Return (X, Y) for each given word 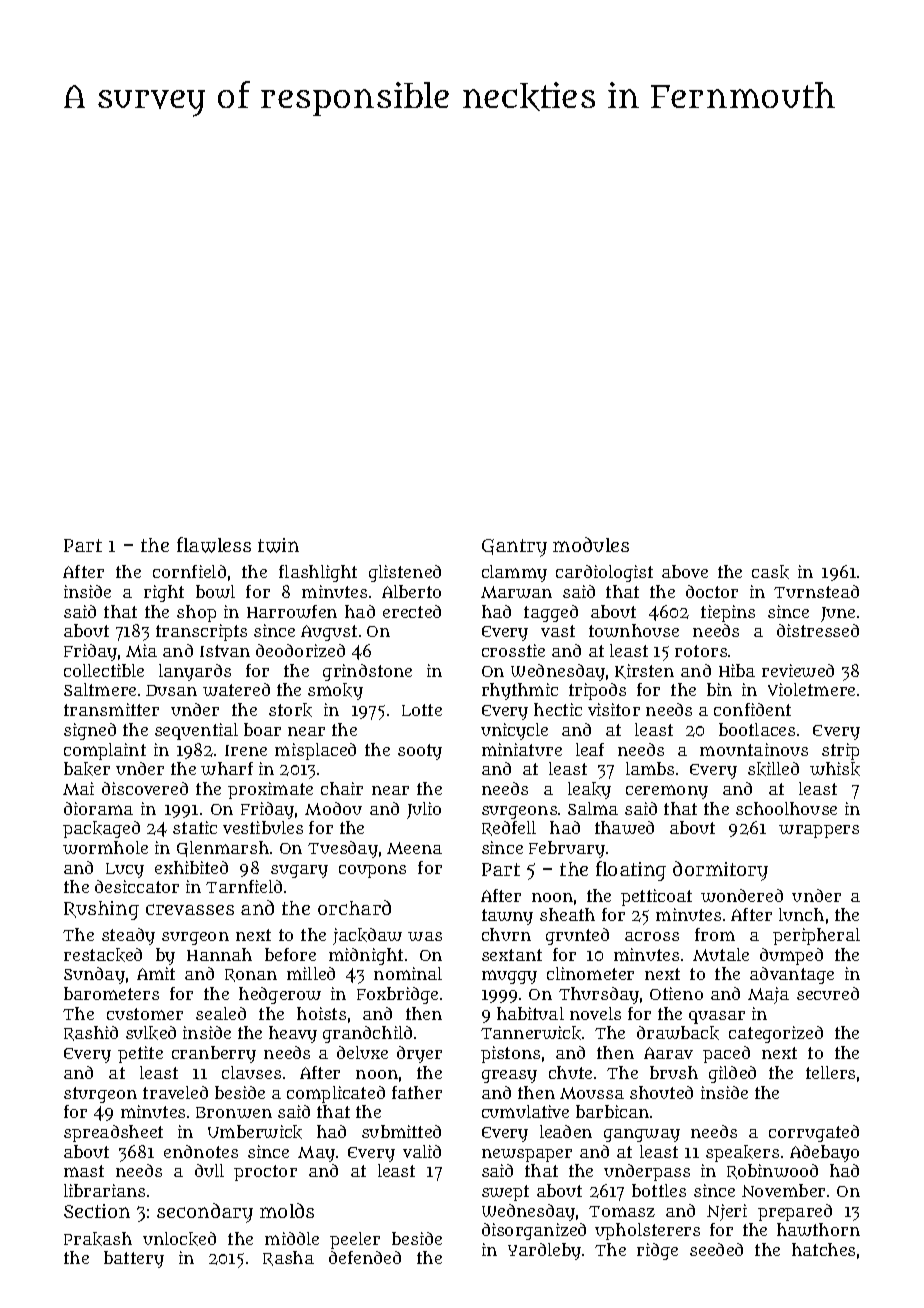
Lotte (422, 710)
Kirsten (644, 671)
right (164, 593)
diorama (98, 808)
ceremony (667, 792)
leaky (589, 790)
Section (97, 1211)
